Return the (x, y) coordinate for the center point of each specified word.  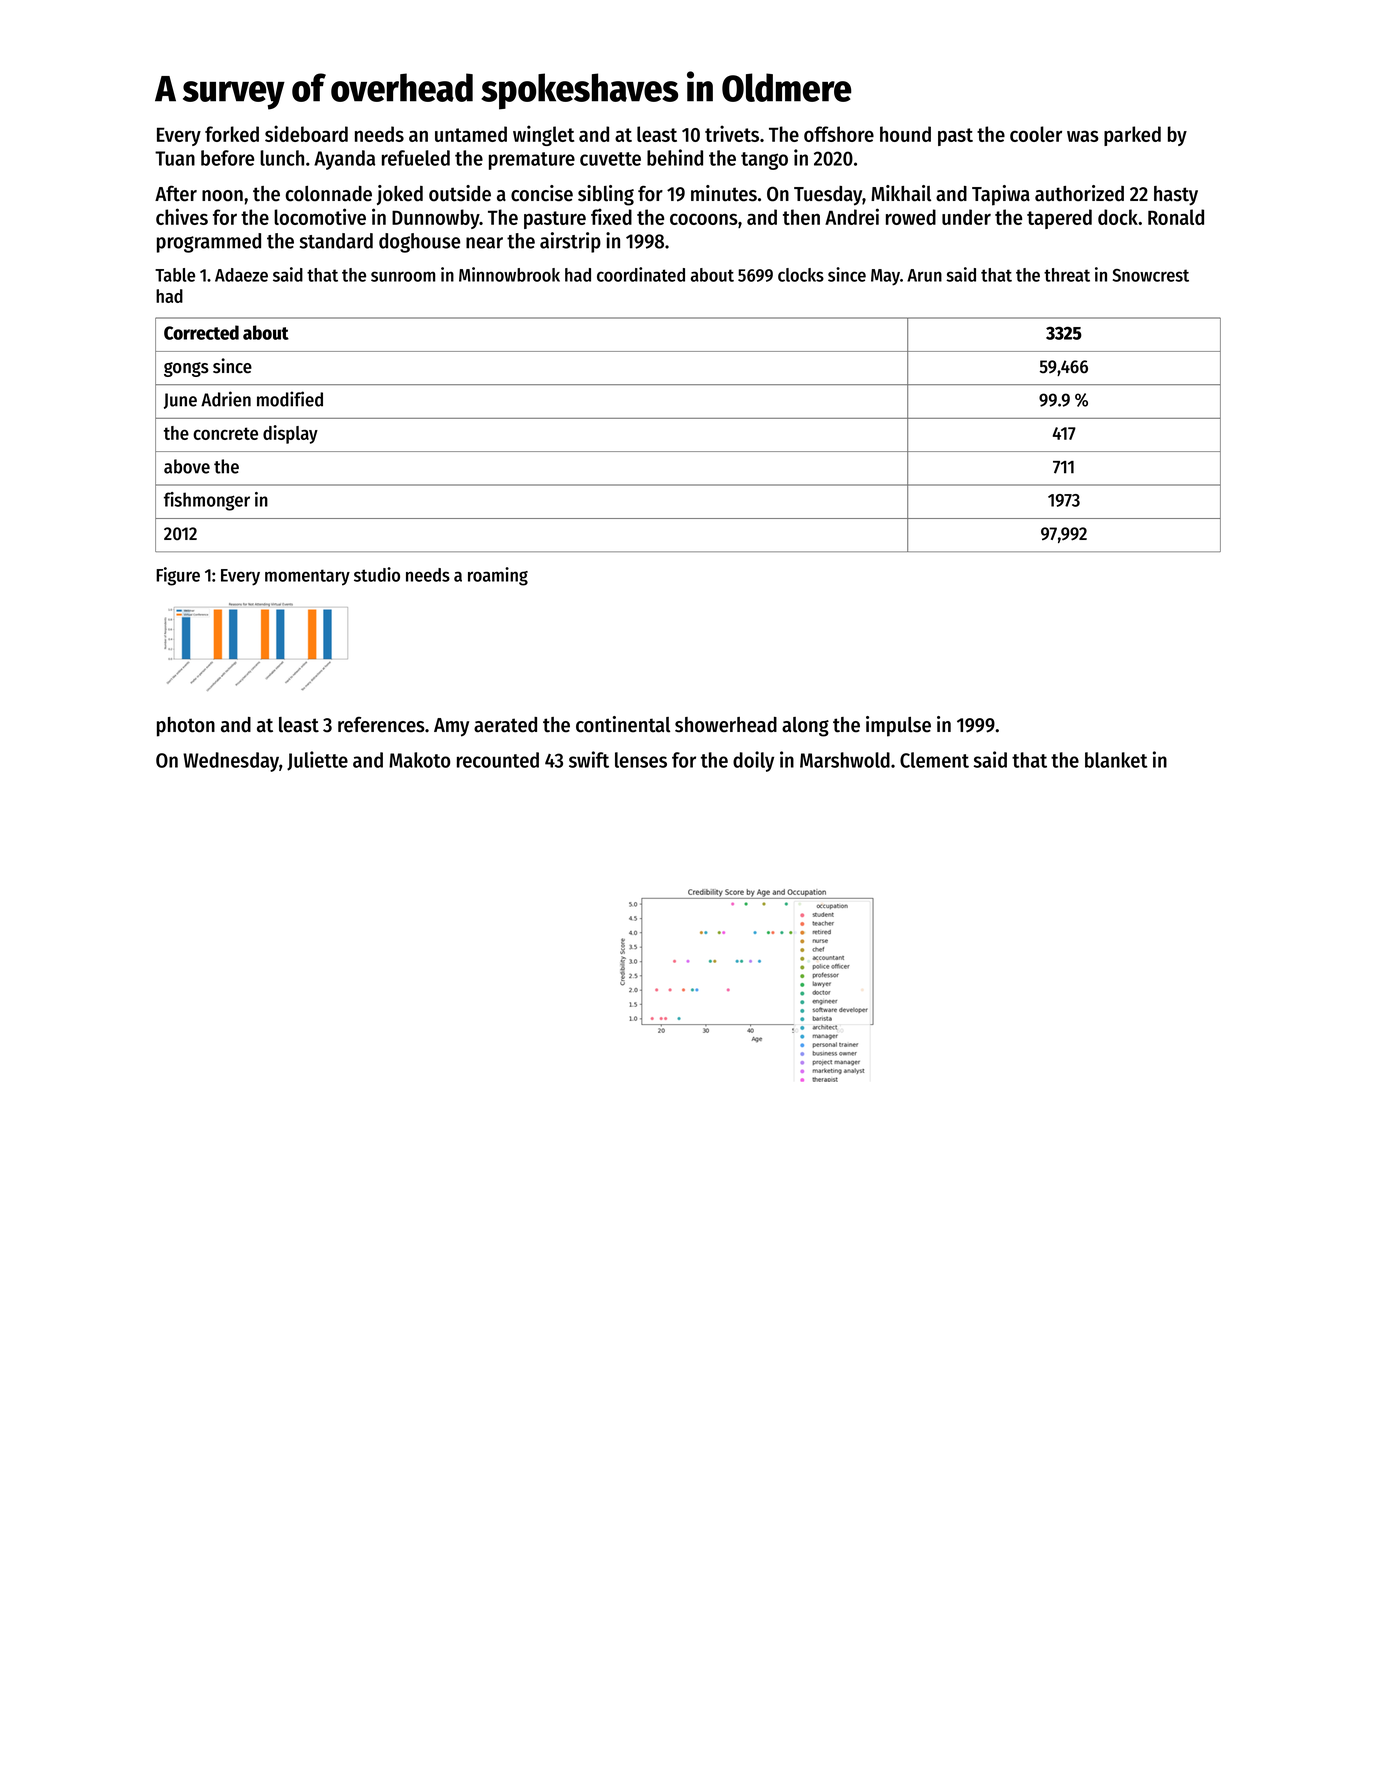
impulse (898, 726)
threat (1067, 275)
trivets (732, 133)
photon (186, 727)
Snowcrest (1151, 275)
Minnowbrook (509, 274)
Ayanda (344, 160)
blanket (1116, 760)
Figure (178, 576)
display (290, 434)
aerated (505, 725)
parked (1132, 136)
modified (290, 399)
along (805, 727)
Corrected (201, 332)
